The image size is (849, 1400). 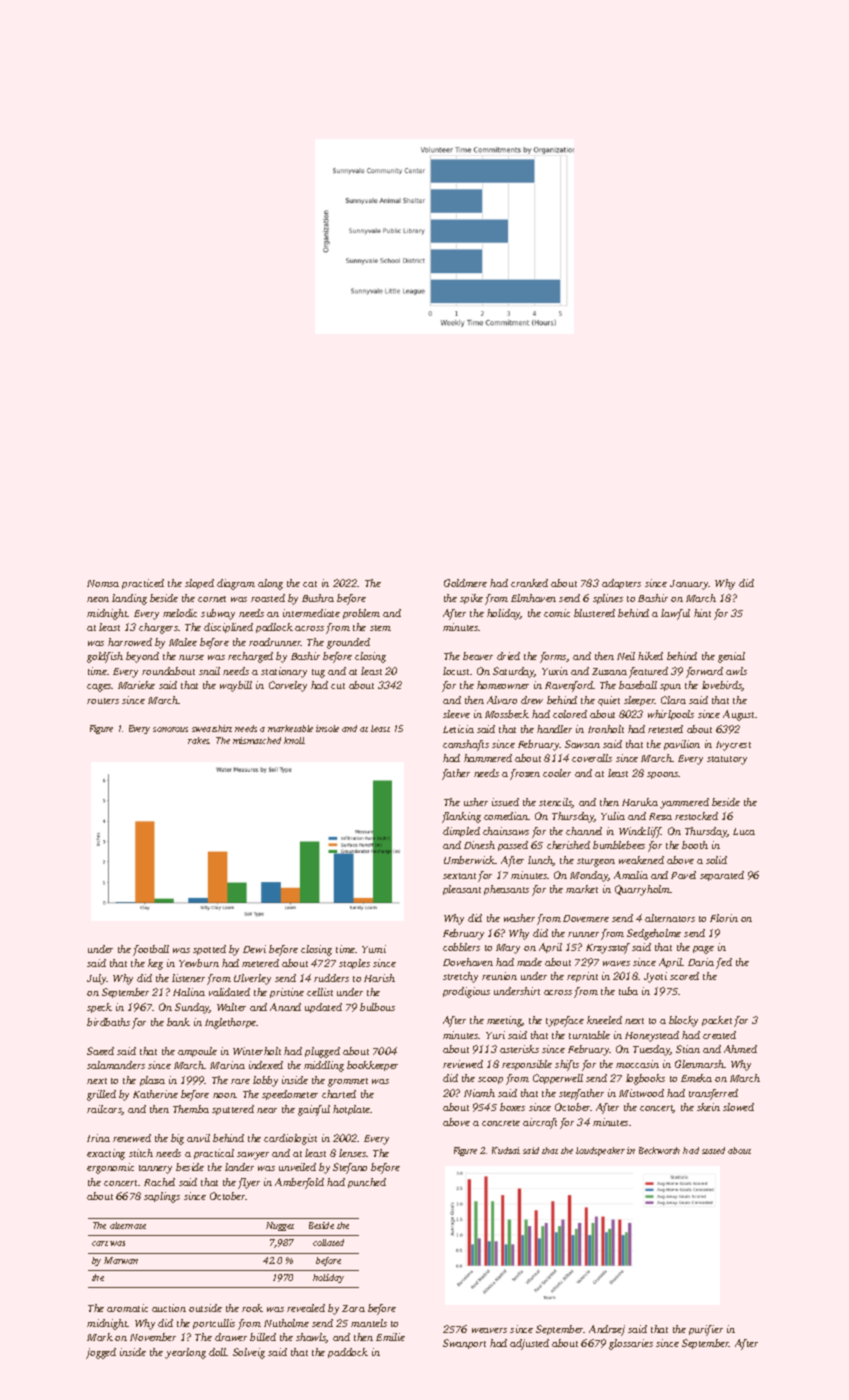 I want to click on Swanport, so click(x=464, y=1344).
